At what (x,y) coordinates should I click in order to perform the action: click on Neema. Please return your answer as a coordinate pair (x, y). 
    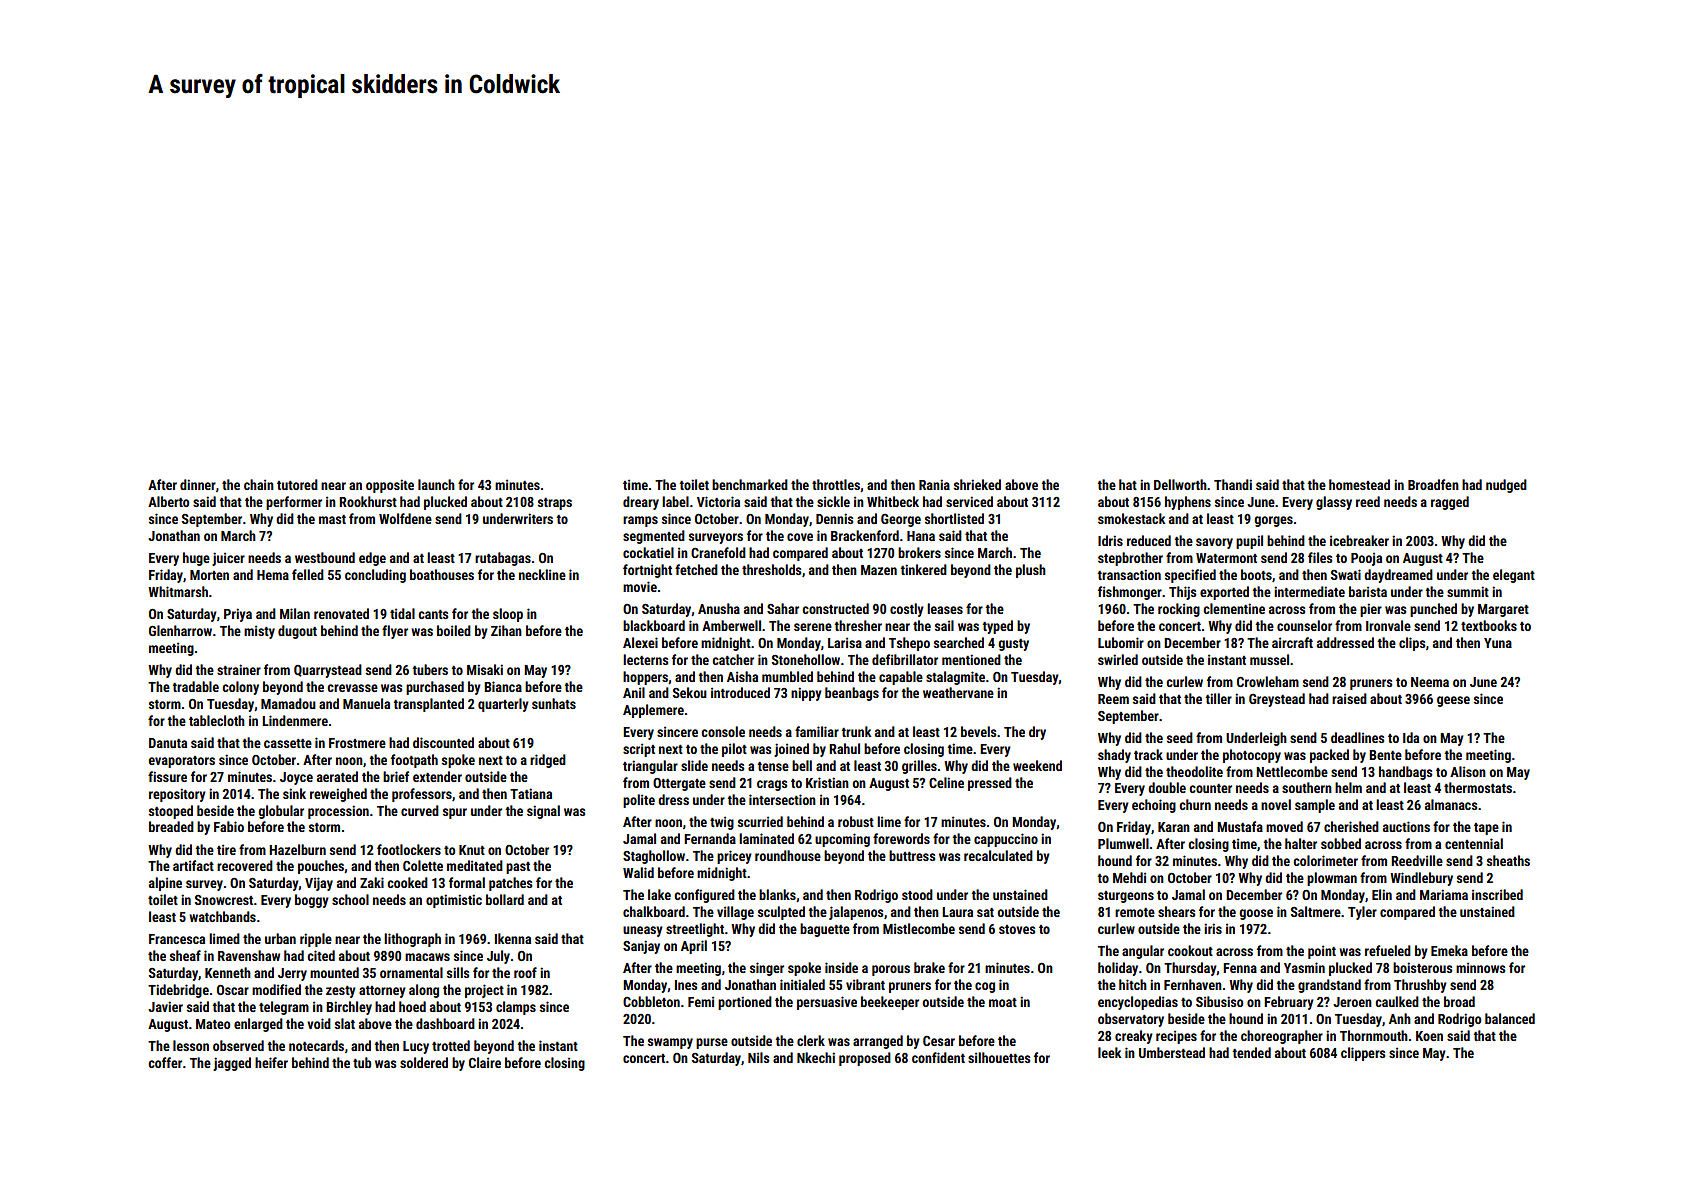
    Looking at the image, I should click on (1430, 682).
